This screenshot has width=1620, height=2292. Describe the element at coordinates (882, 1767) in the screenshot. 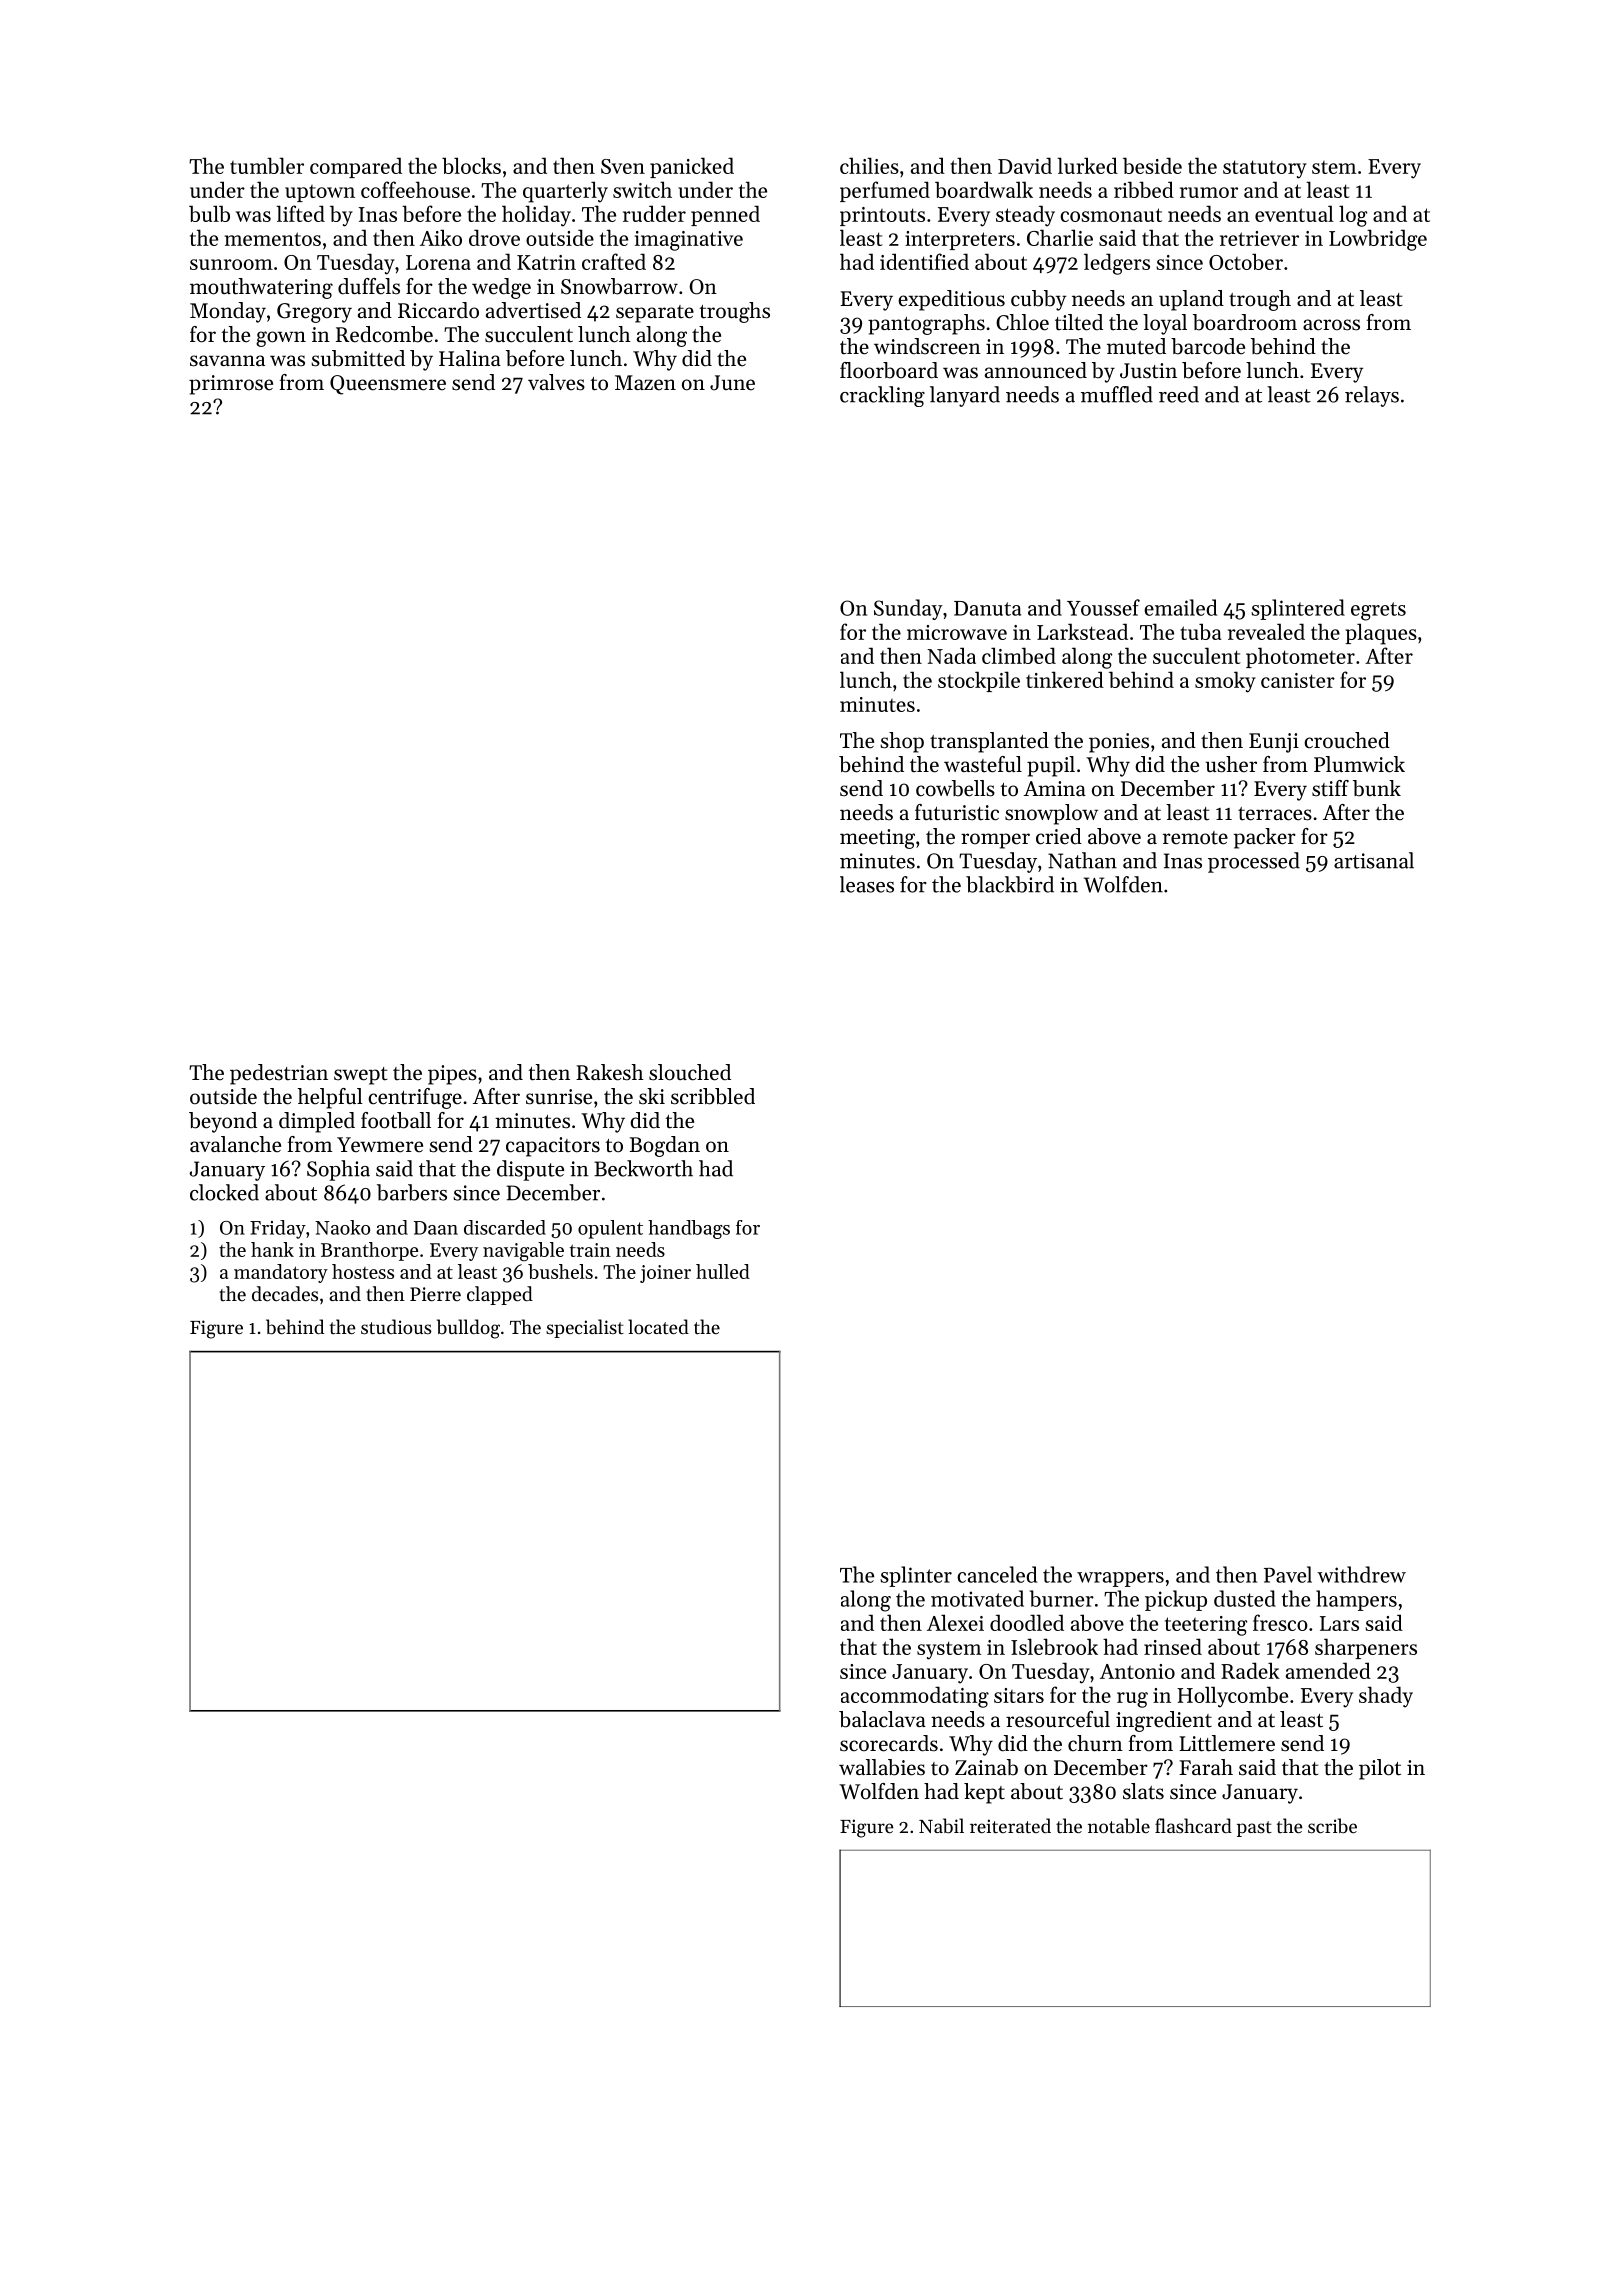

I see `wallabies` at that location.
